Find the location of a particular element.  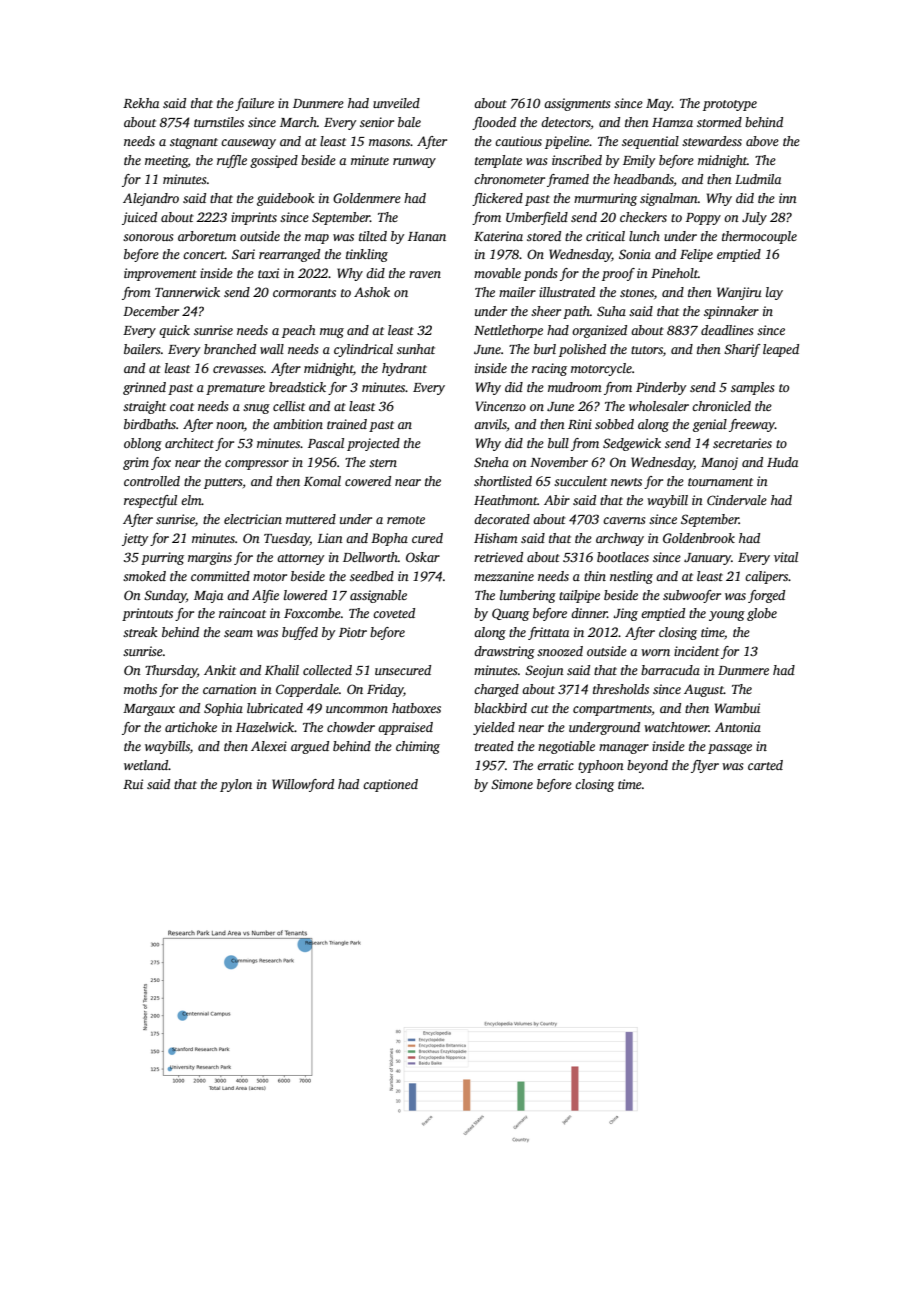

margins is located at coordinates (210, 558).
